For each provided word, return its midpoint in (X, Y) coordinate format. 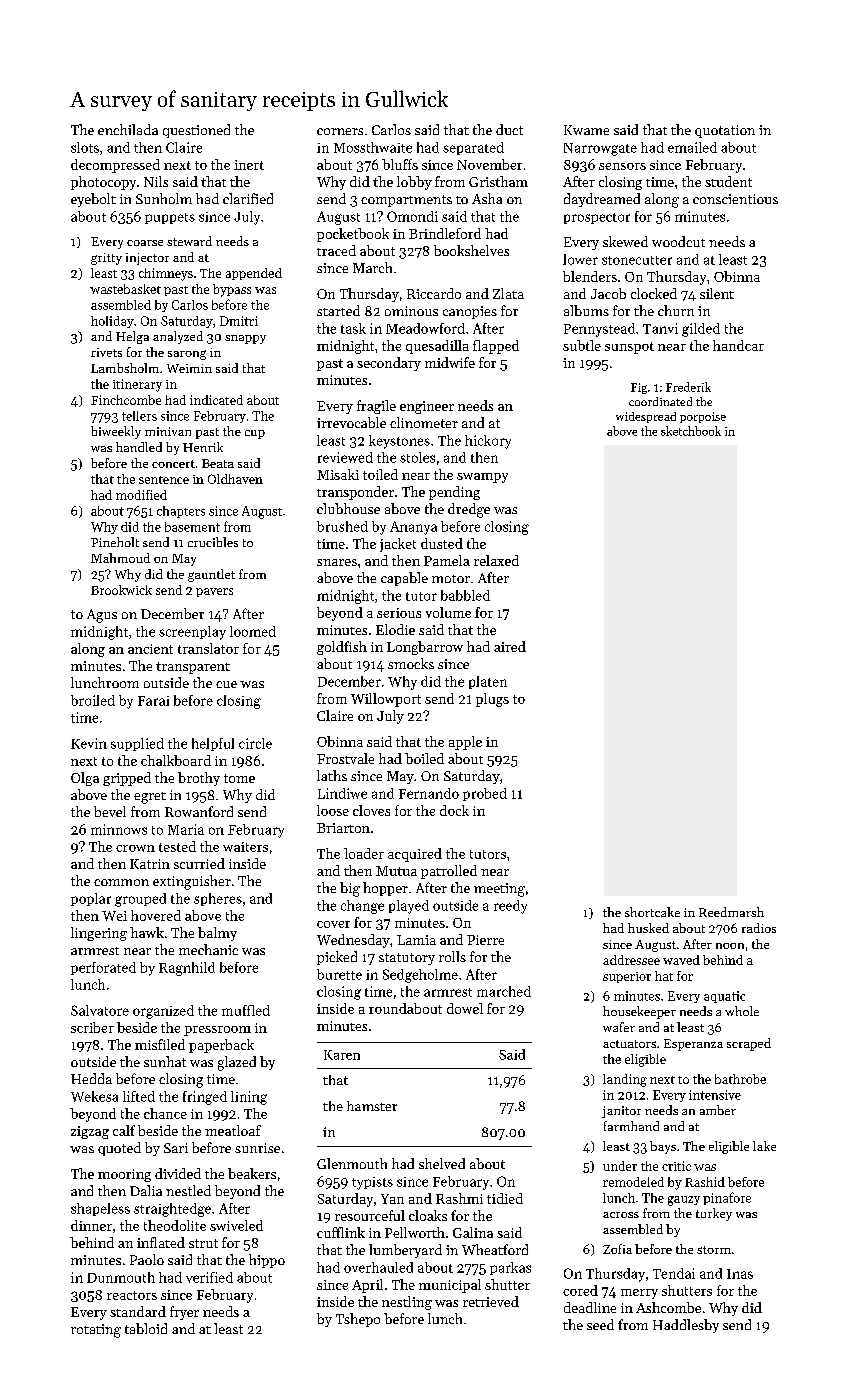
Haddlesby (686, 1326)
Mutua (396, 871)
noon (730, 946)
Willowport (386, 700)
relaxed (496, 560)
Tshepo (358, 1320)
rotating (96, 1331)
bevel (110, 811)
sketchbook (691, 431)
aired (510, 646)
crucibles (213, 542)
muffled (246, 1010)
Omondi (412, 216)
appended (254, 274)
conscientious (735, 199)
